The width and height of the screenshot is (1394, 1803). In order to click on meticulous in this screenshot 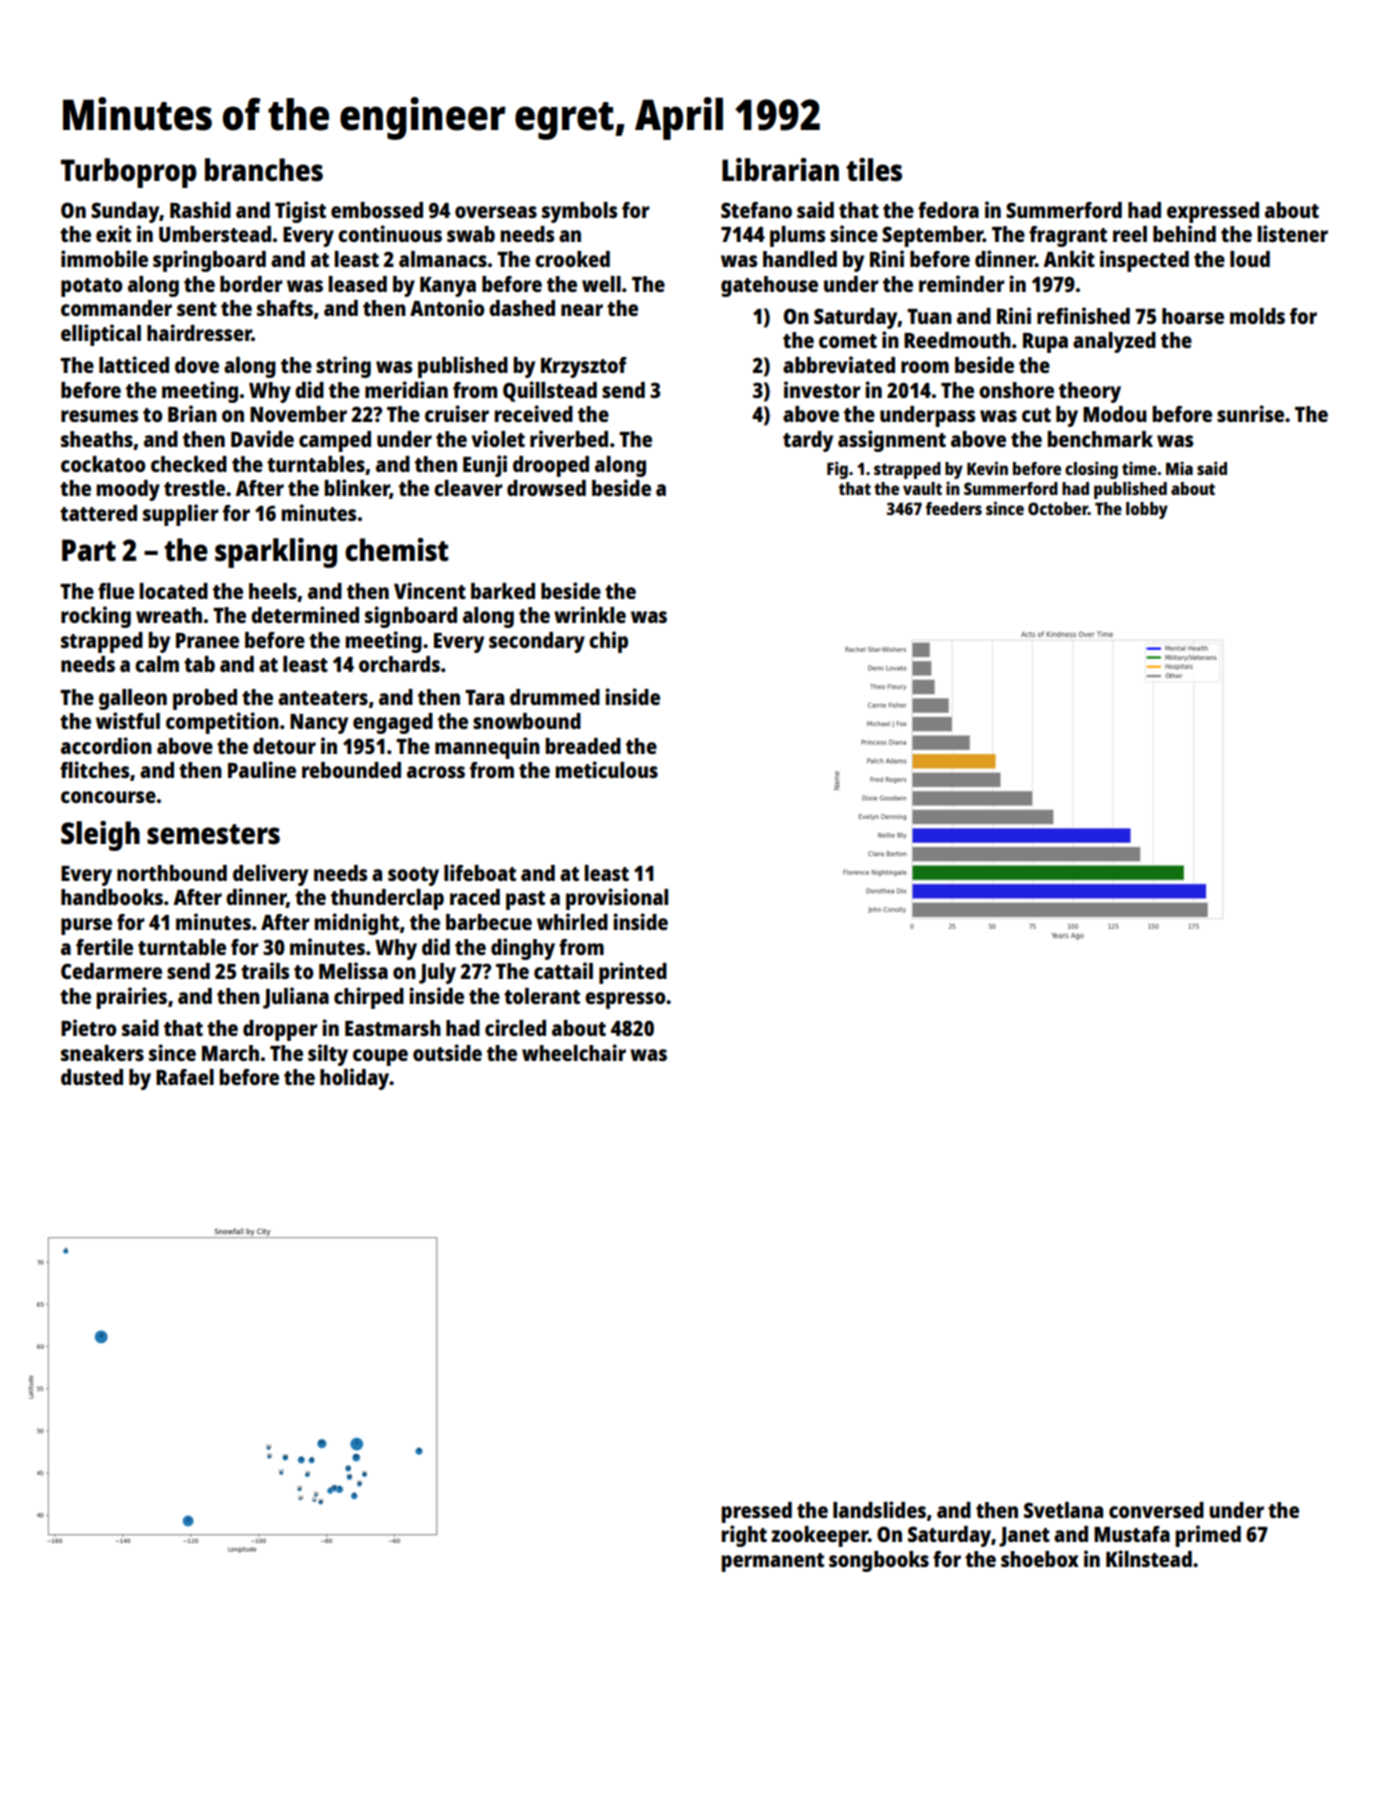, I will do `click(606, 769)`.
